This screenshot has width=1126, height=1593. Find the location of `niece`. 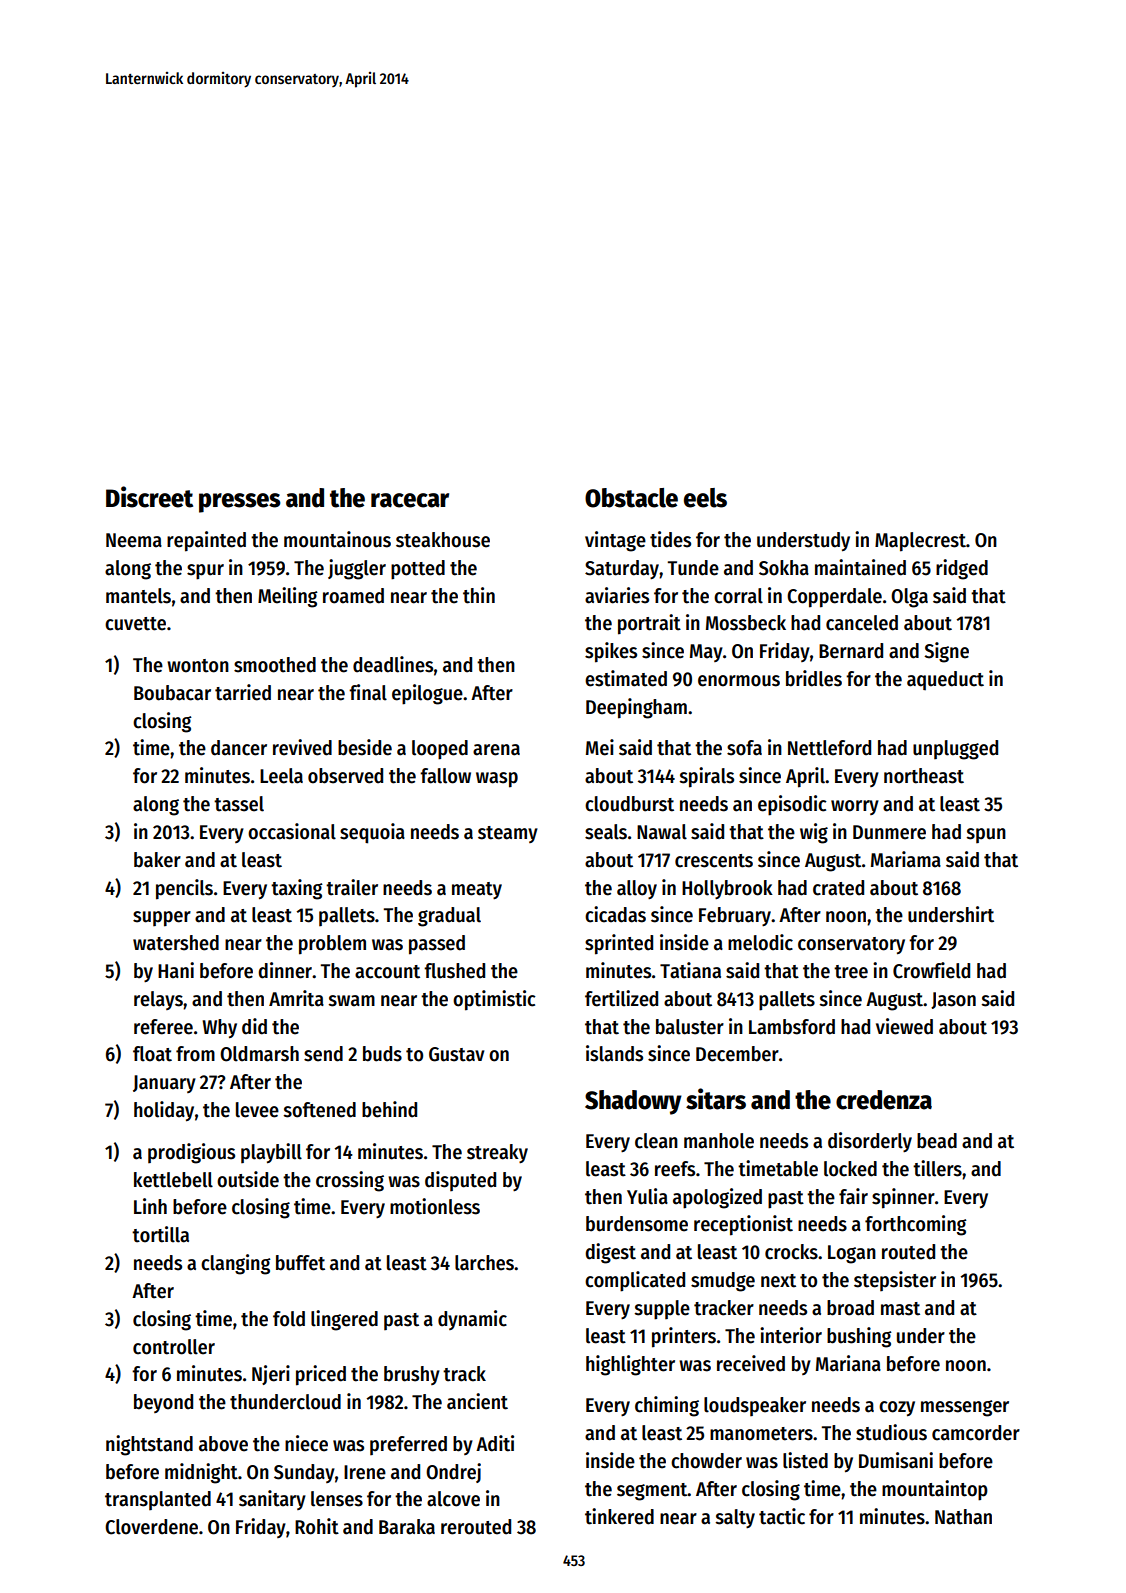

niece is located at coordinates (306, 1443).
